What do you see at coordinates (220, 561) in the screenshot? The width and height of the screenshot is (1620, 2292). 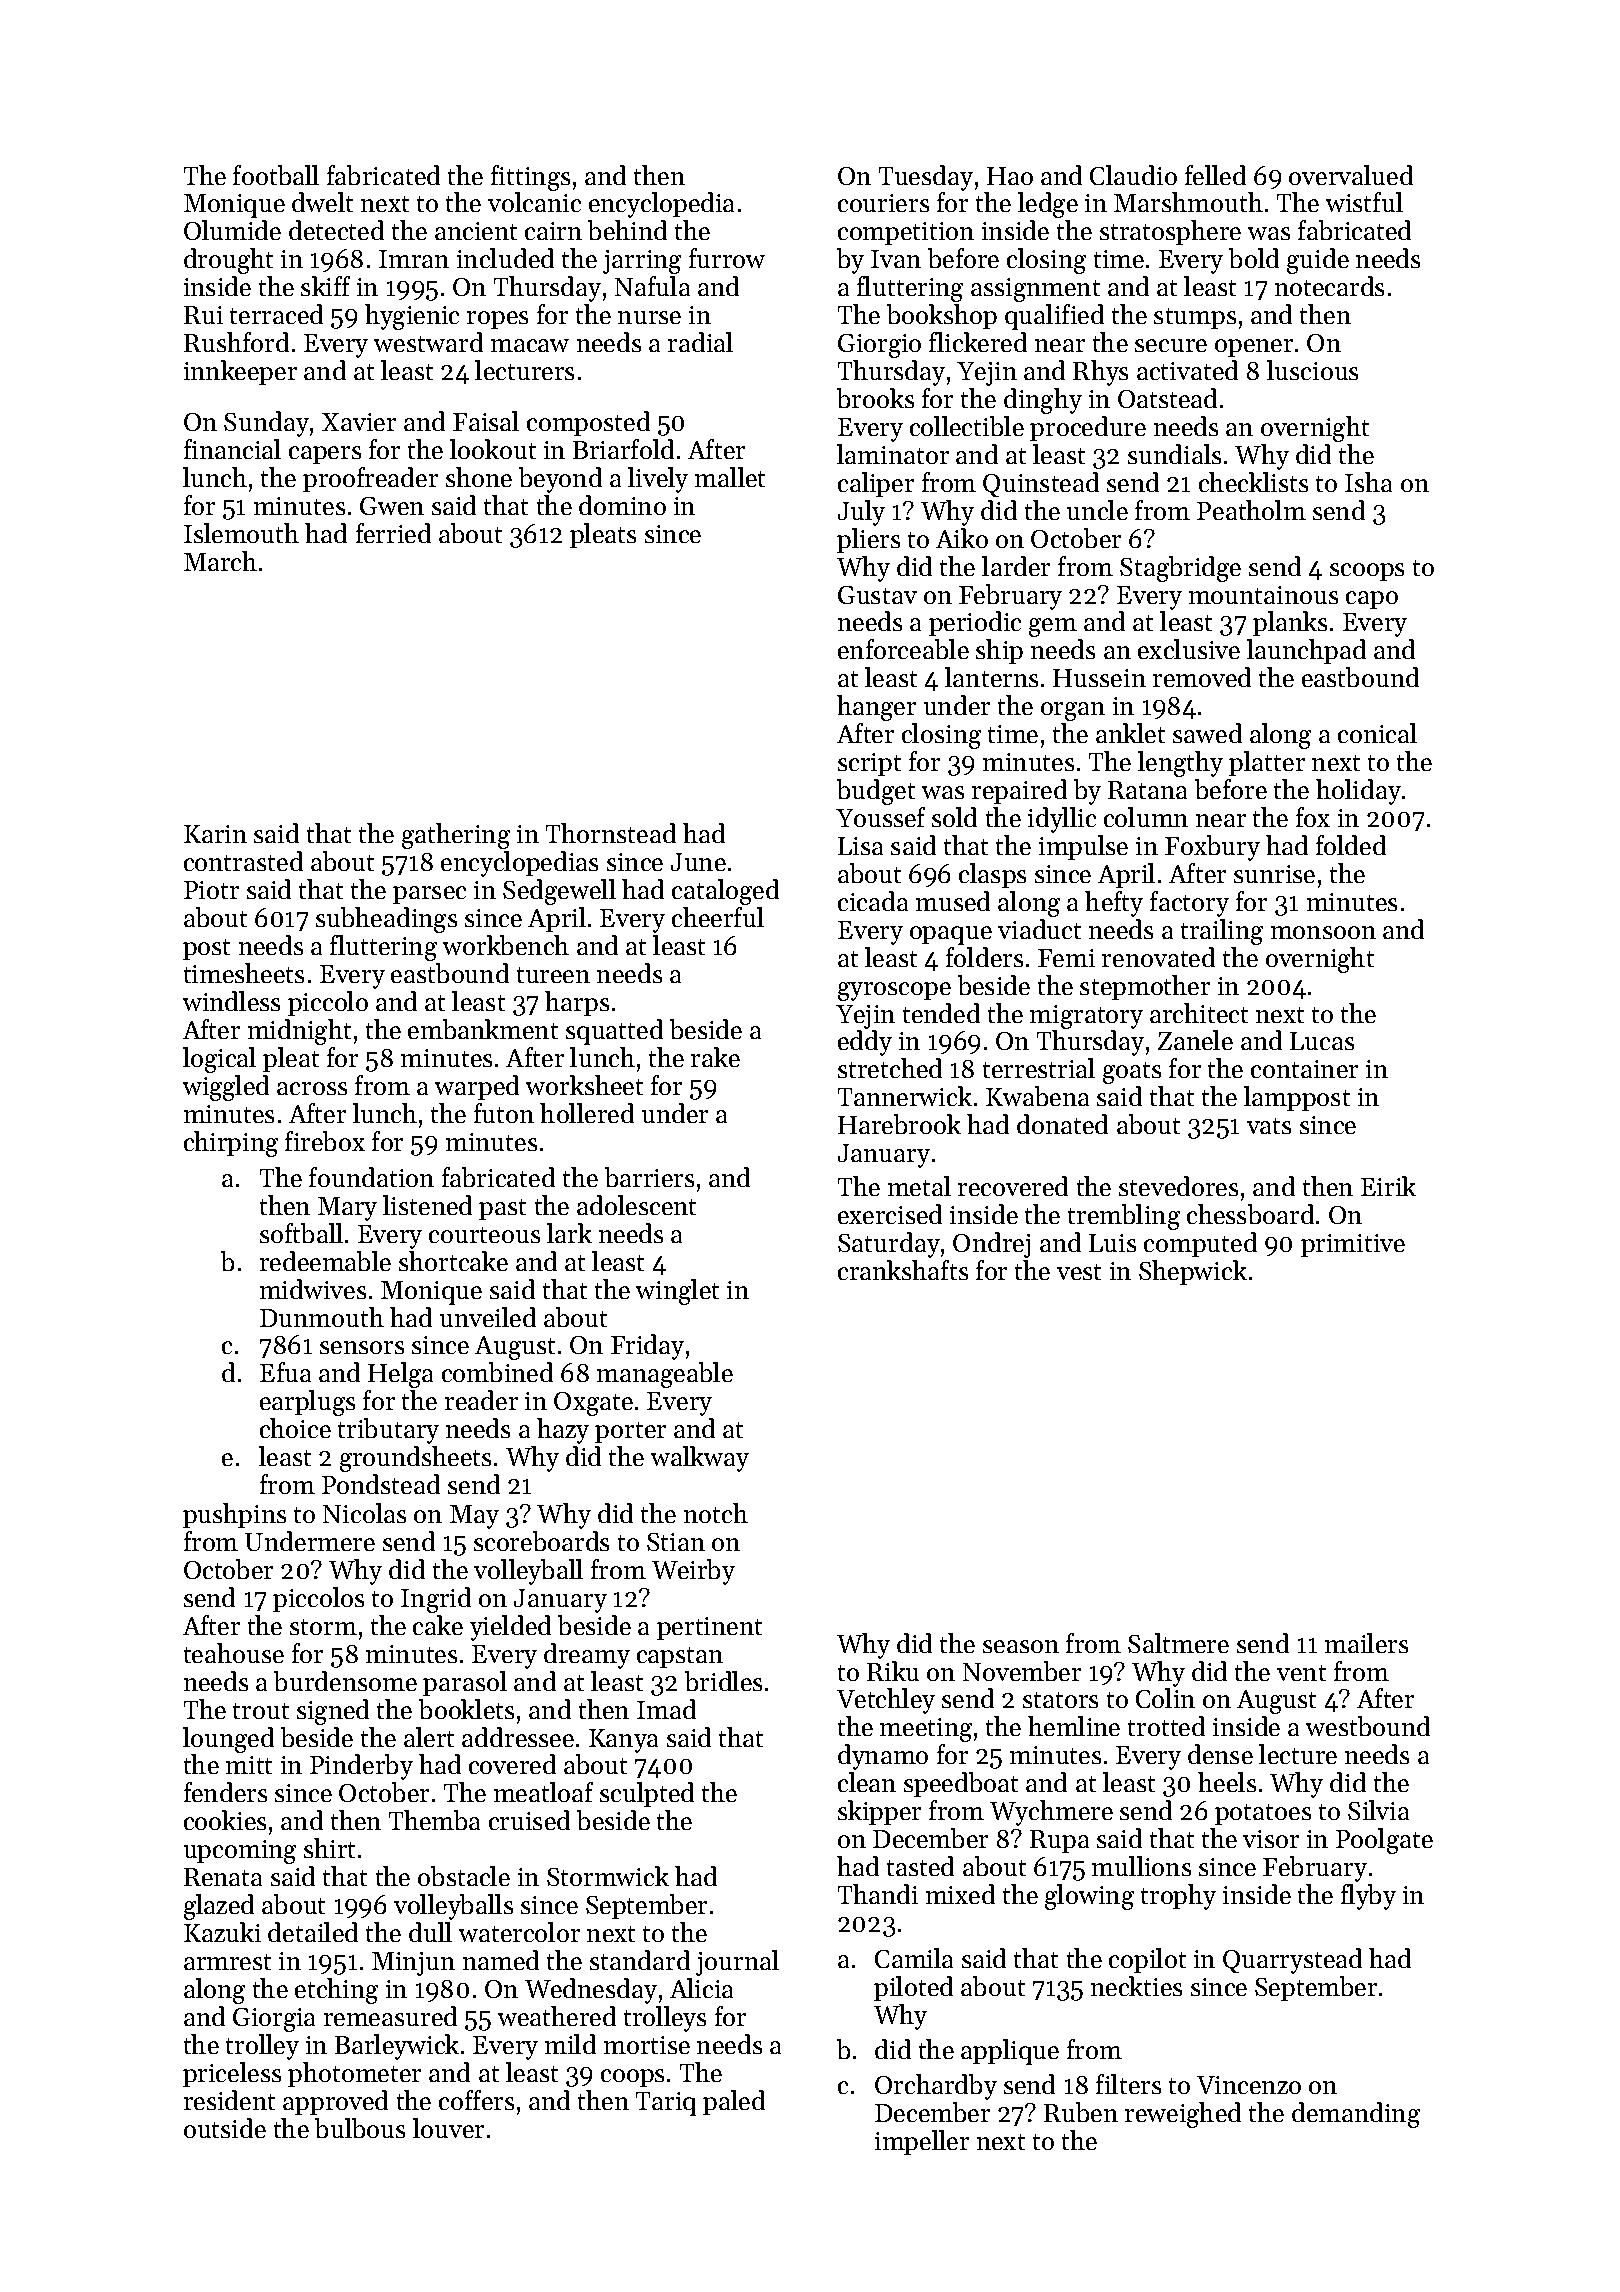 I see `March` at bounding box center [220, 561].
